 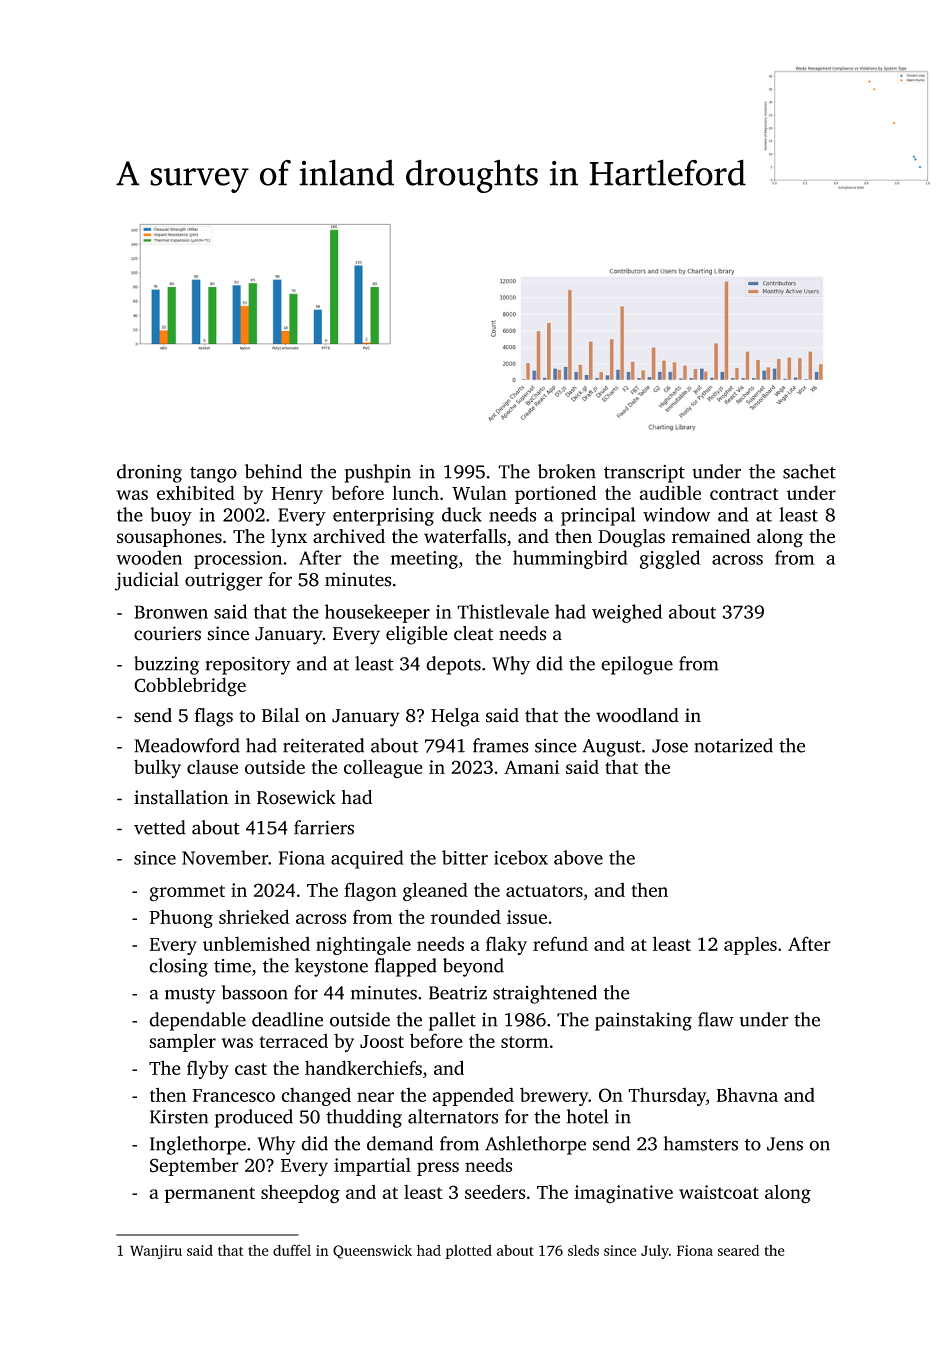 I want to click on dependable, so click(x=197, y=1021).
